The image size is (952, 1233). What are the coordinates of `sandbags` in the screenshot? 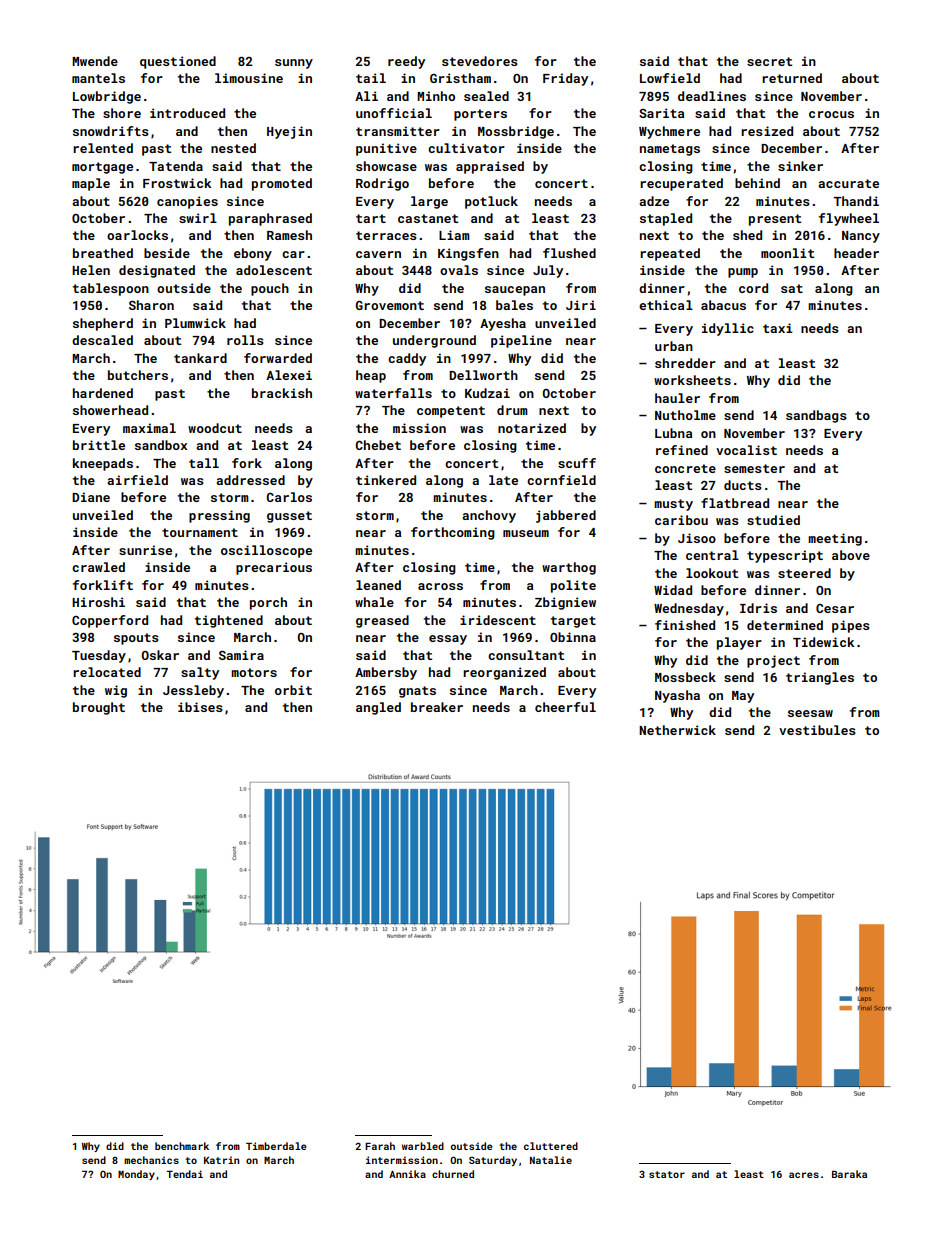 It's located at (816, 416).
